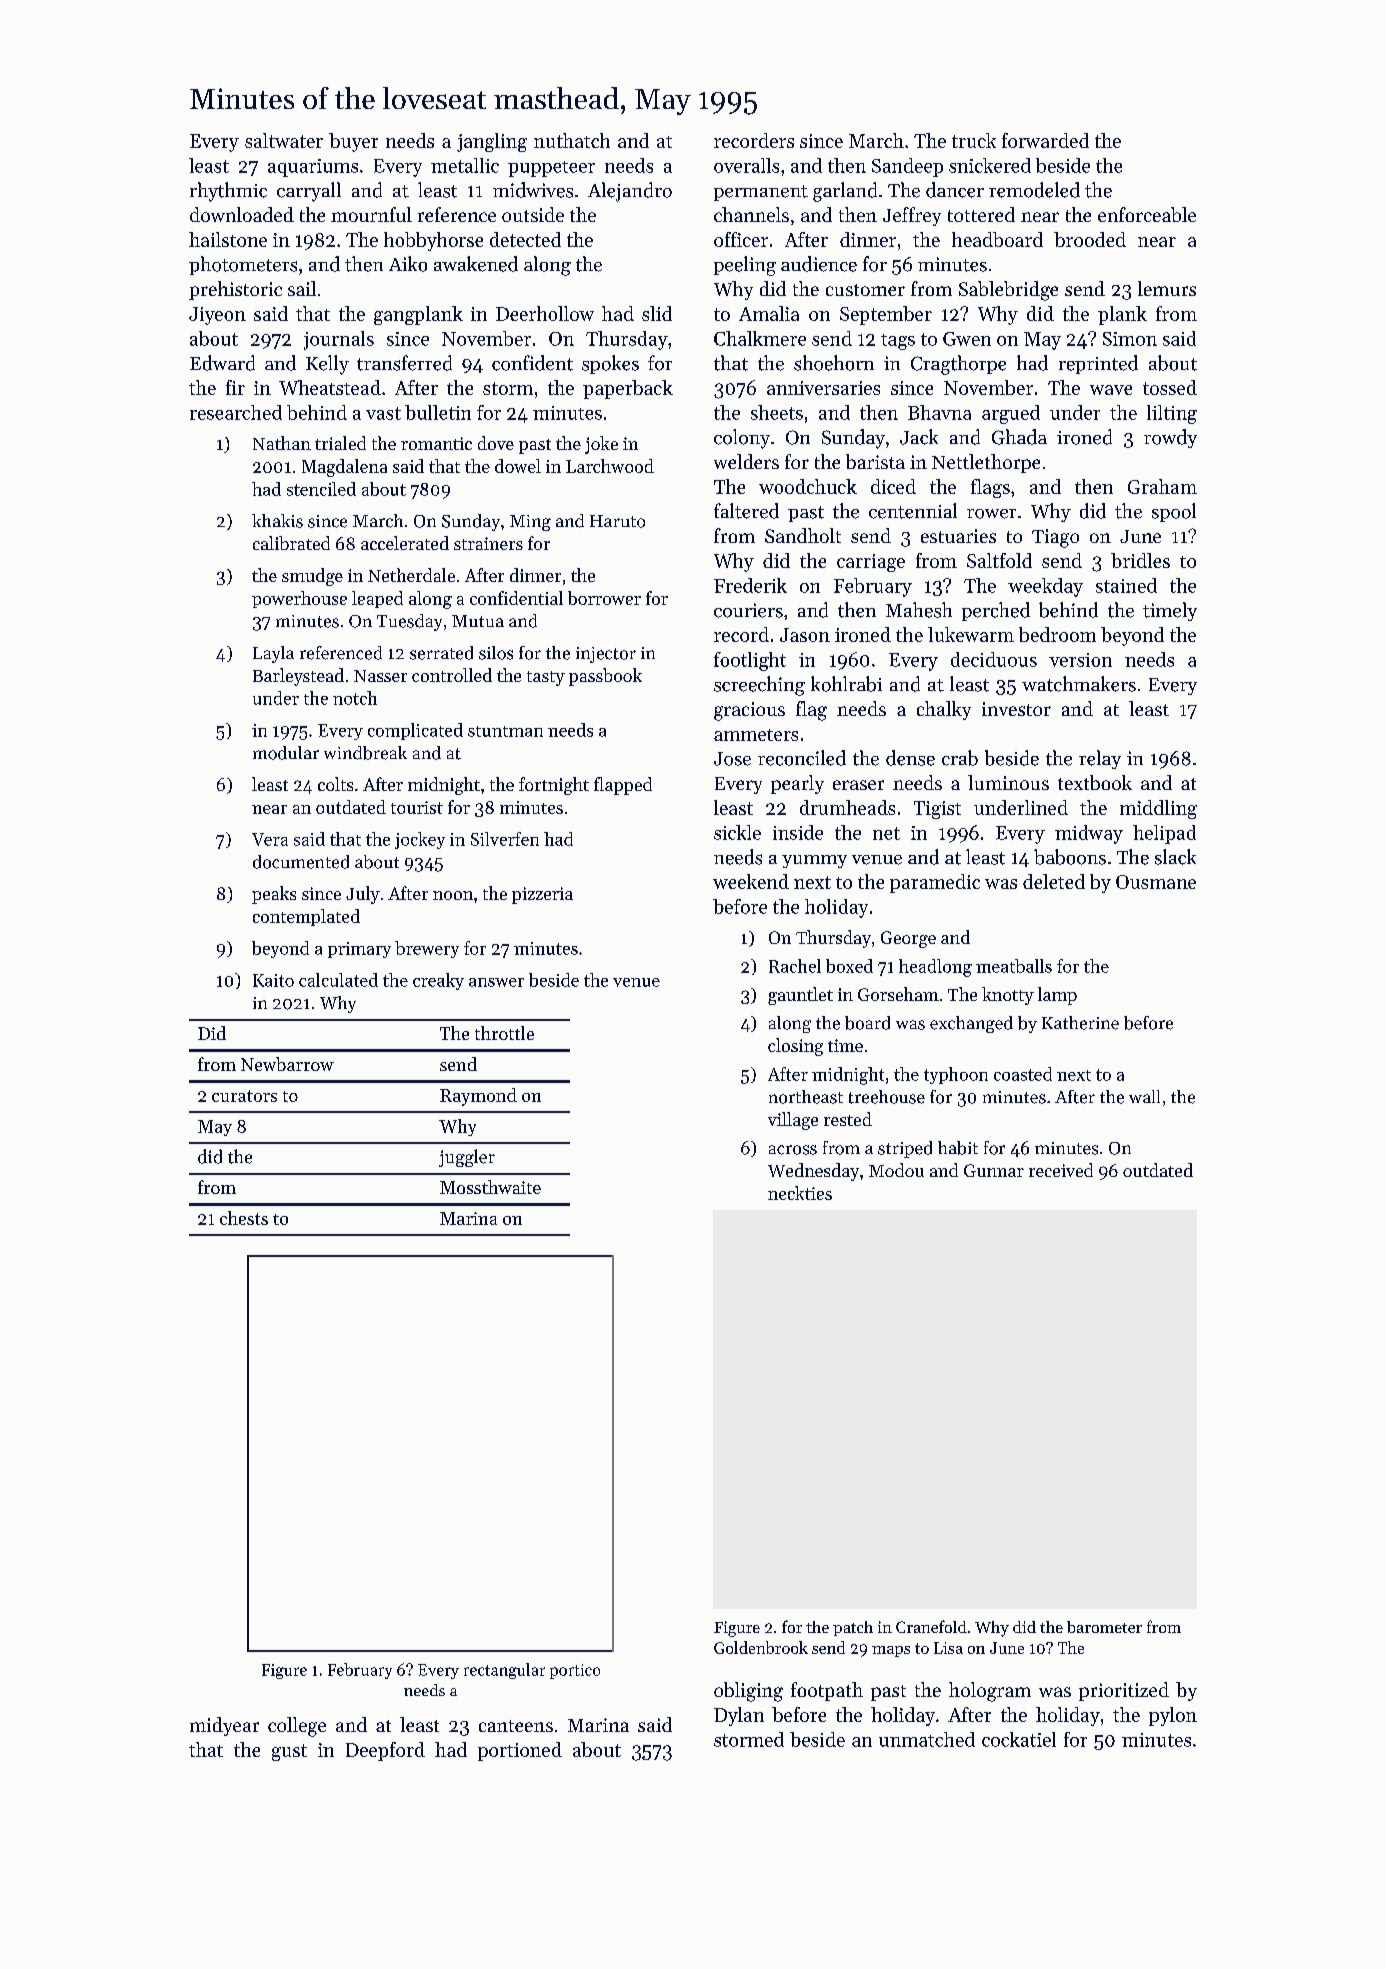 Image resolution: width=1386 pixels, height=1969 pixels. I want to click on hobbyhorse, so click(433, 241).
